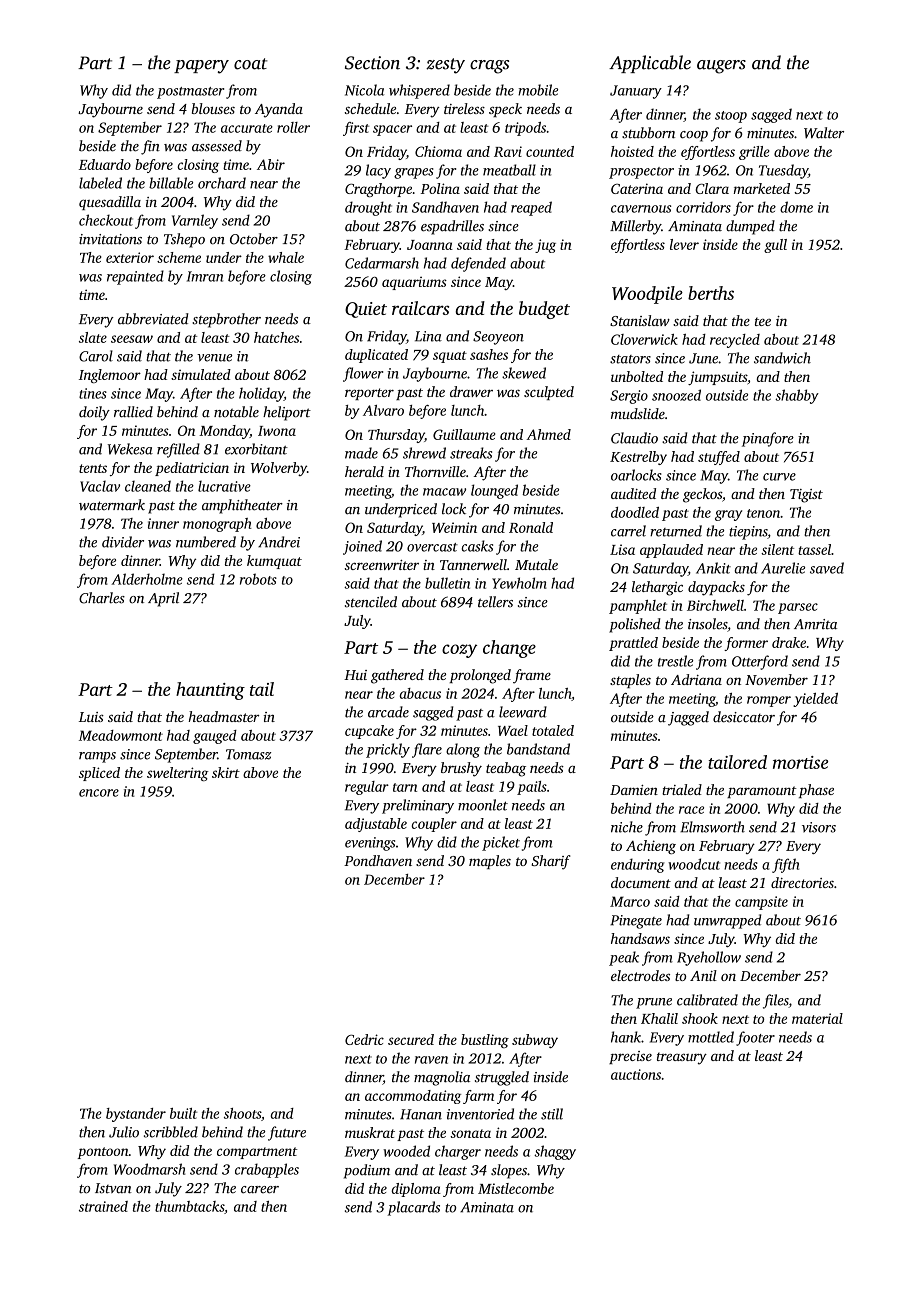 The height and width of the image is (1308, 924). What do you see at coordinates (776, 1001) in the image?
I see `files` at bounding box center [776, 1001].
